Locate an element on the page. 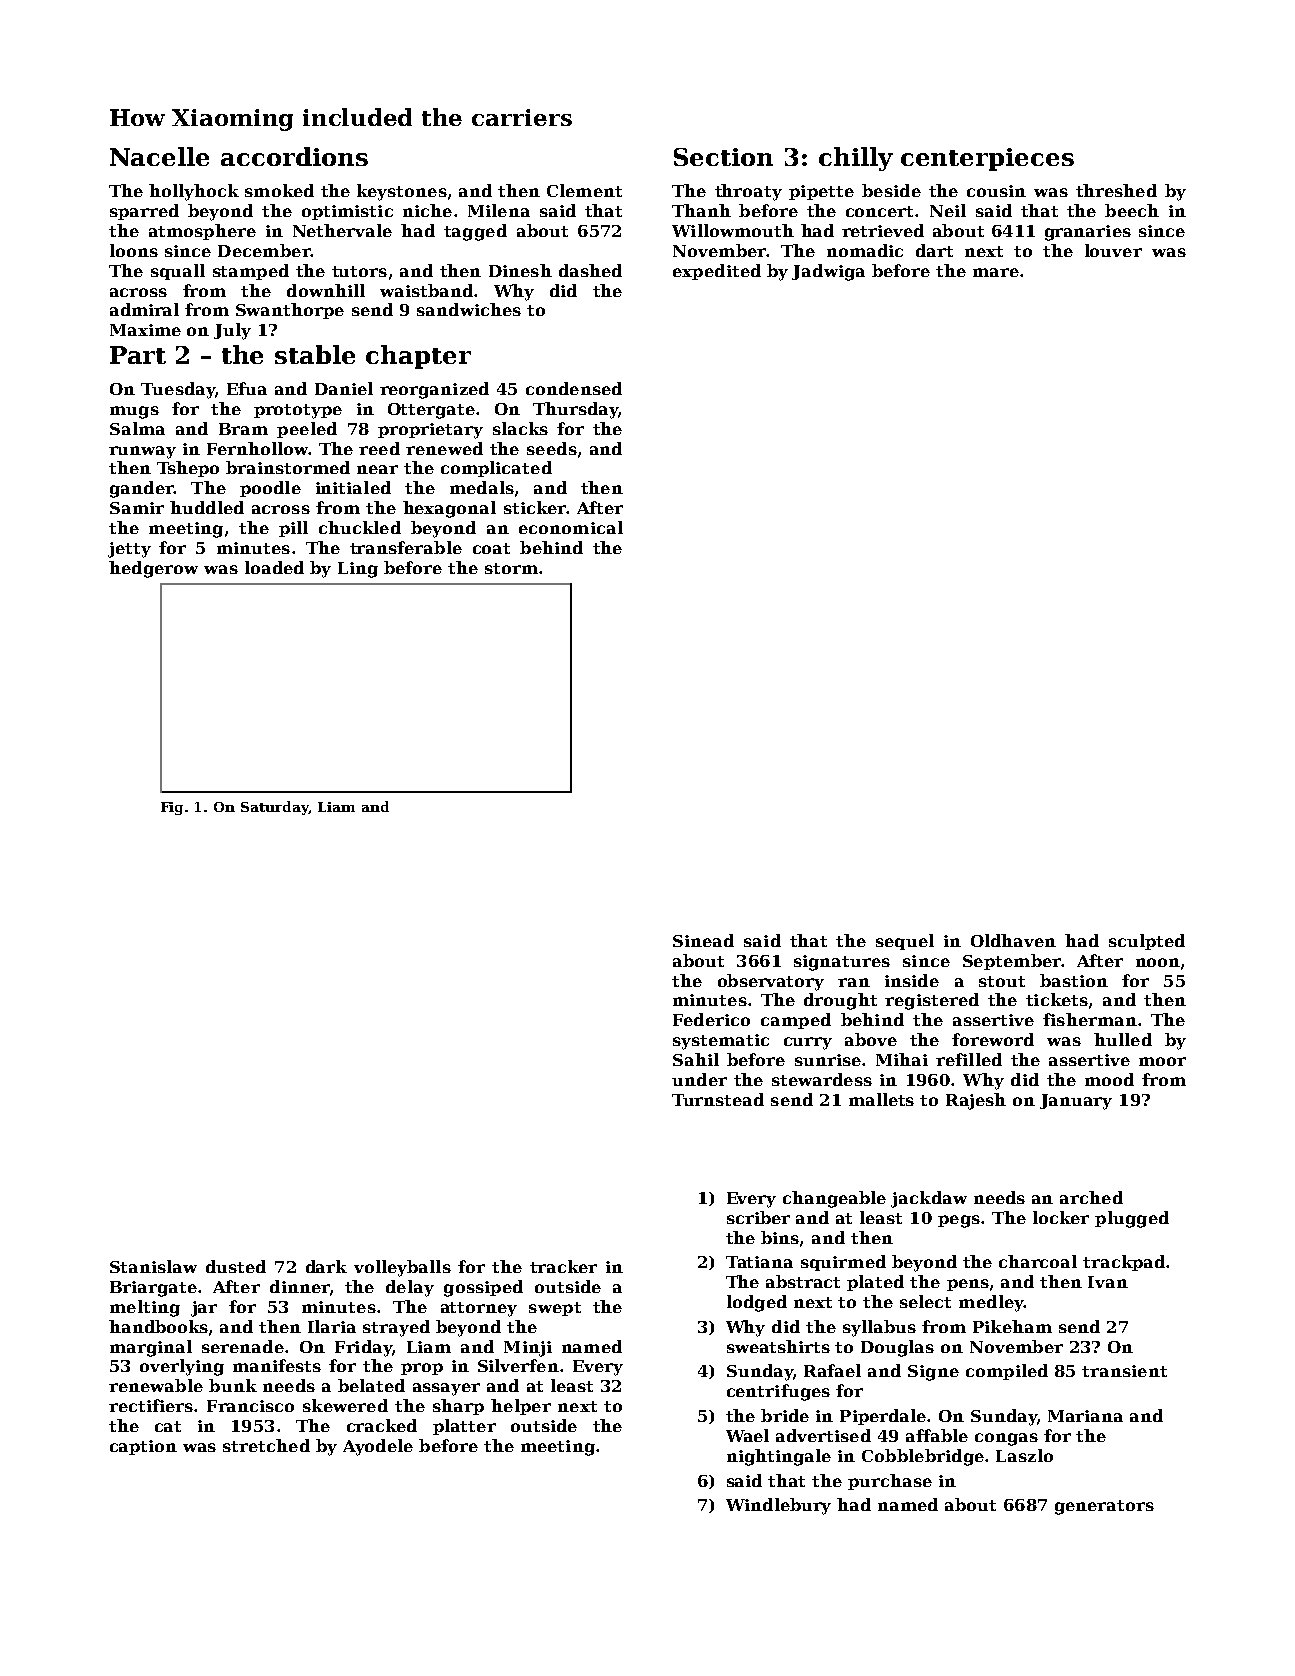 This page has height=1676, width=1295. July is located at coordinates (232, 331).
